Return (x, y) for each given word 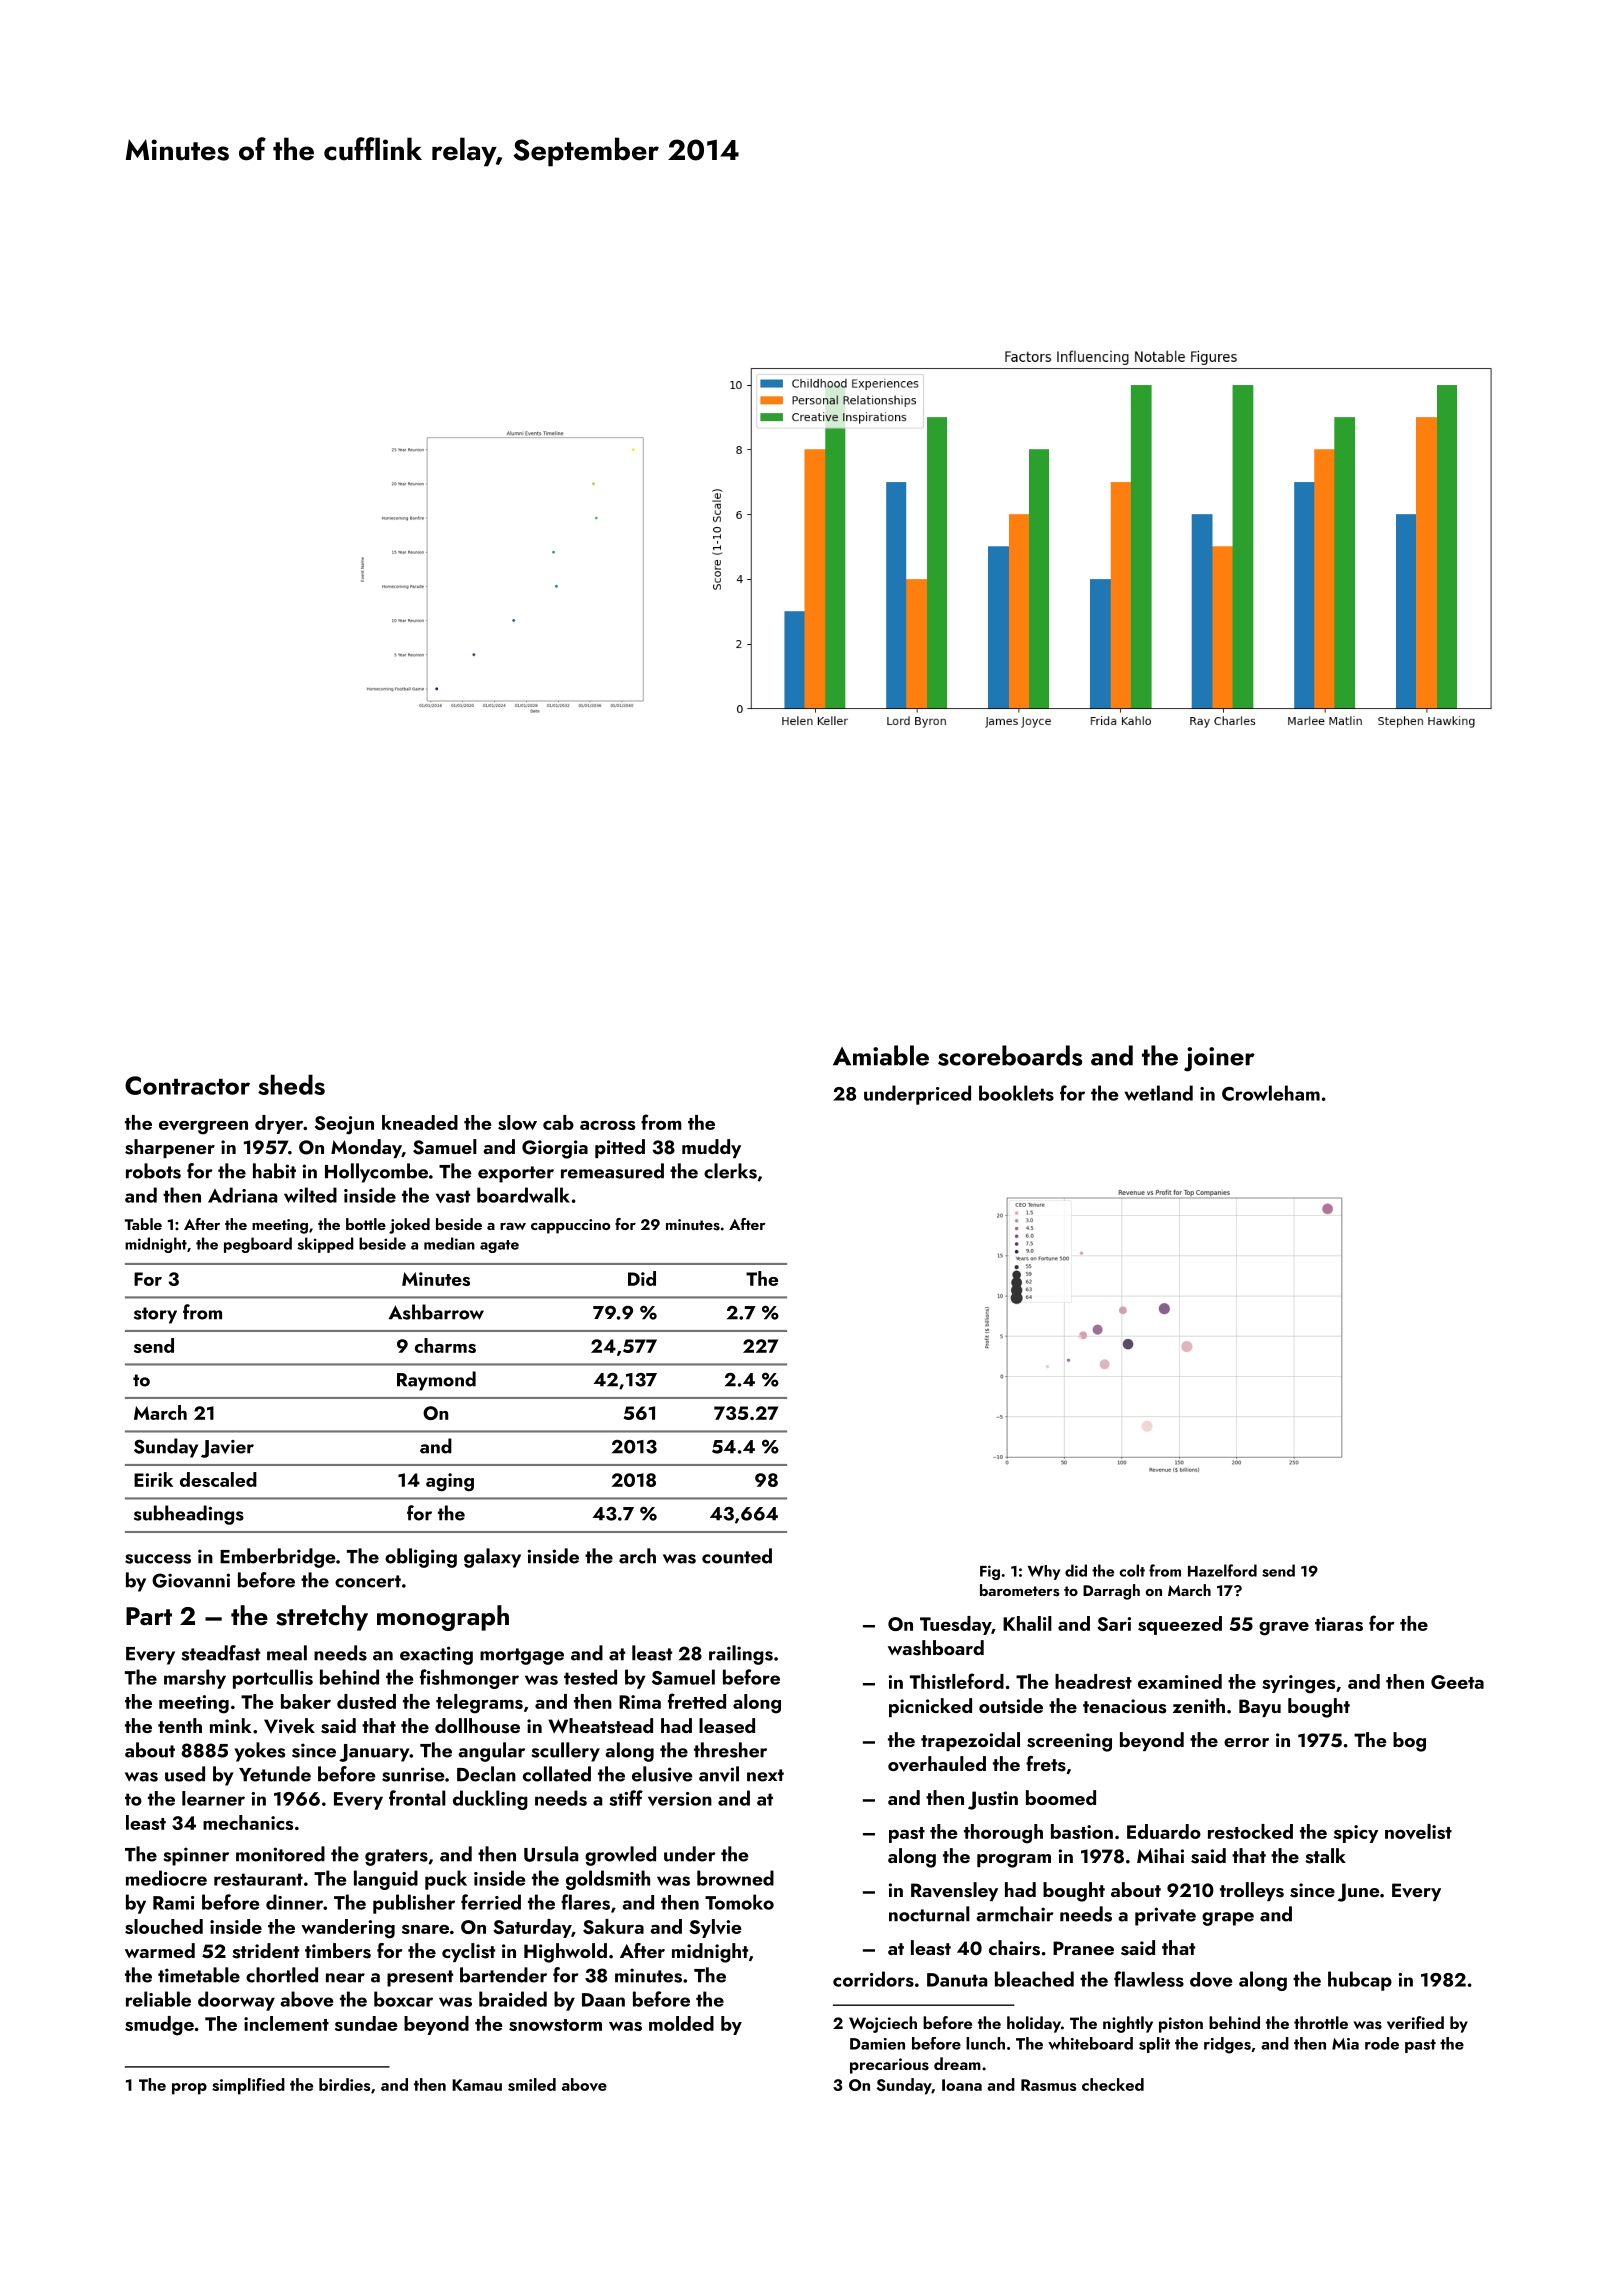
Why (1044, 1572)
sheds (291, 1084)
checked (1113, 2084)
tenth (180, 1725)
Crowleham (1271, 1093)
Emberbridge (278, 1558)
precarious (889, 2066)
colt (1132, 1570)
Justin (993, 1800)
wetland (1158, 1093)
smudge (159, 2026)
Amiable (881, 1055)
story (155, 1315)
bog (1409, 1742)
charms (445, 1345)
